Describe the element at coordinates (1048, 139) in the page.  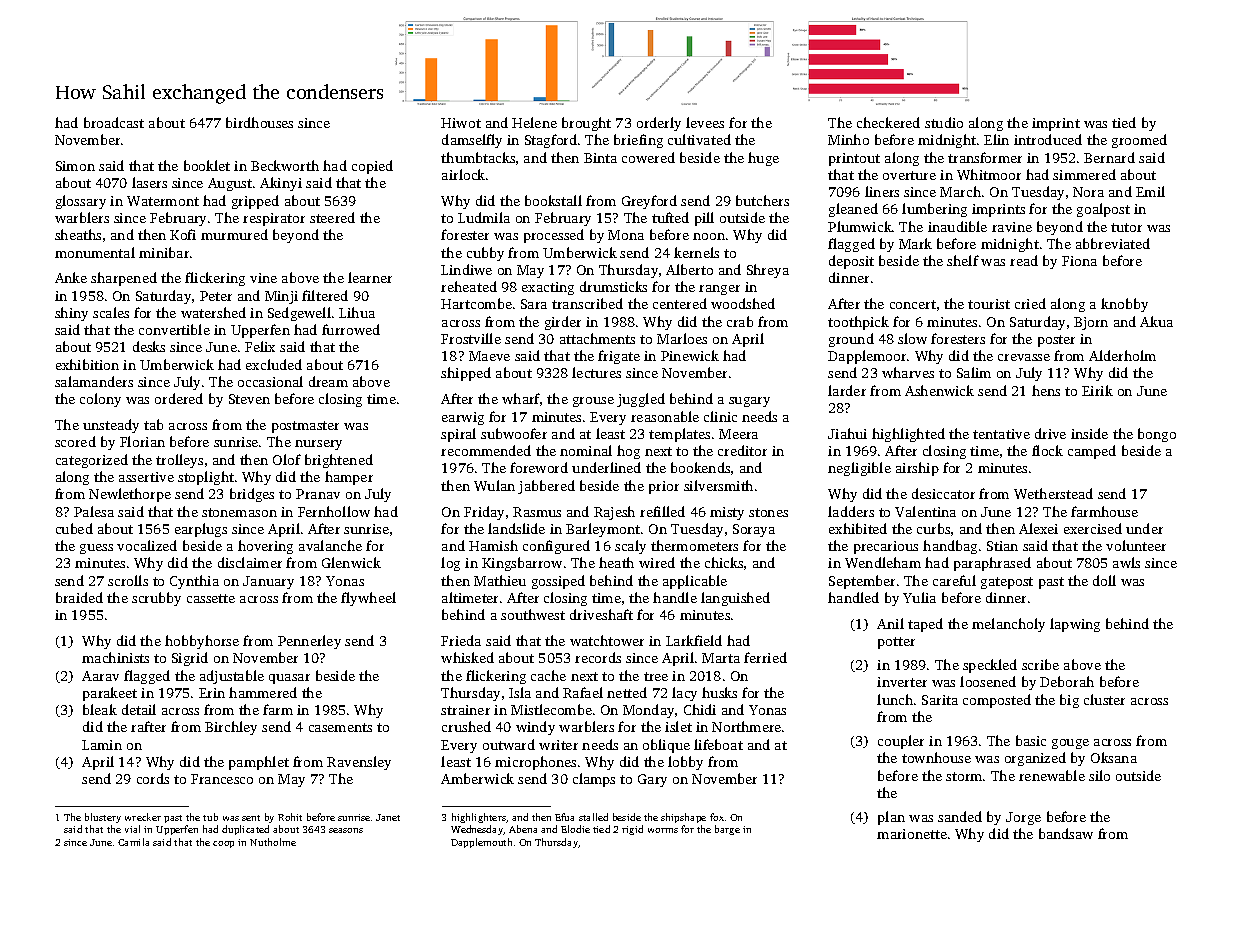
I see `introduced` at that location.
